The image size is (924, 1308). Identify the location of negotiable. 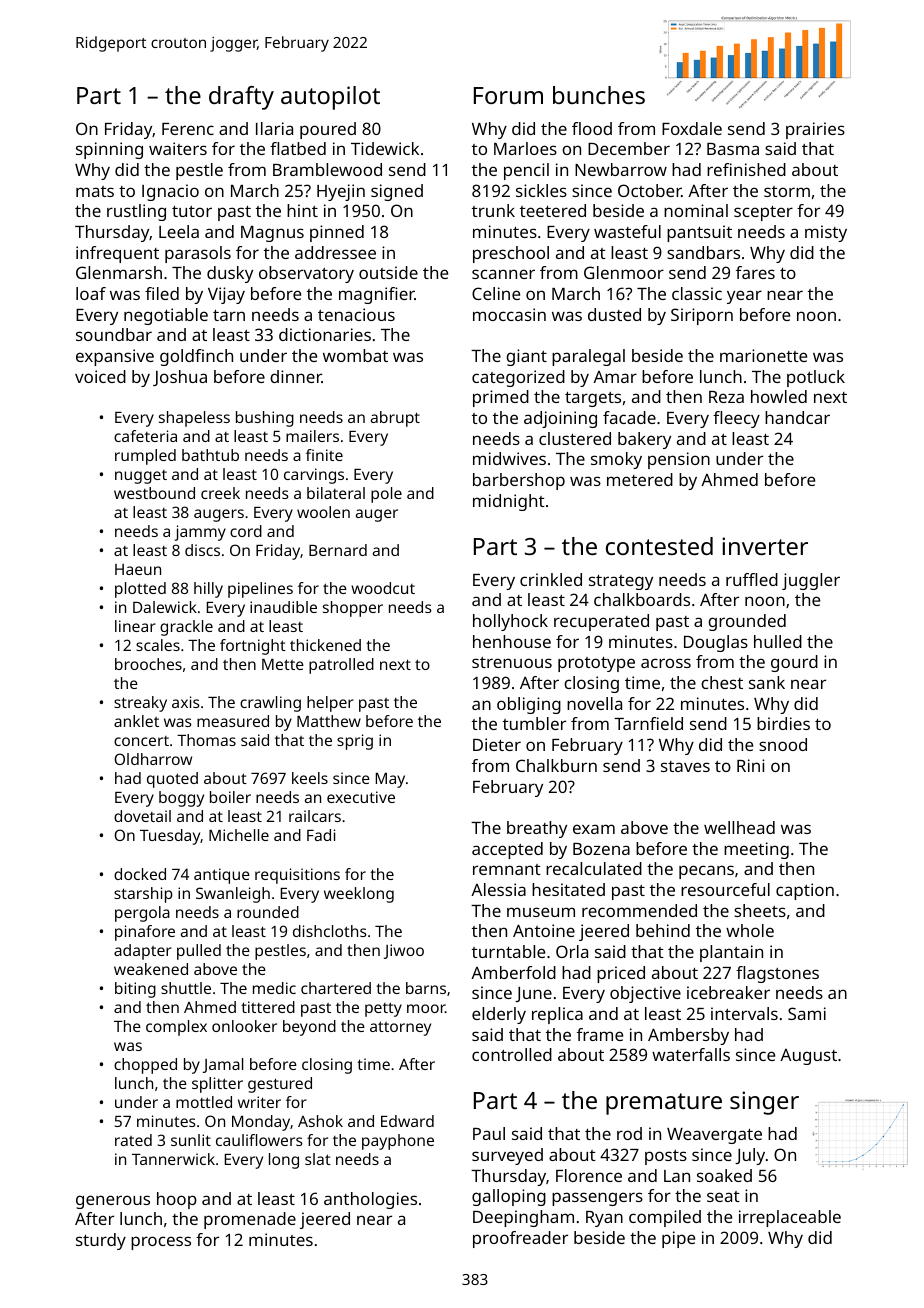
(166, 316).
